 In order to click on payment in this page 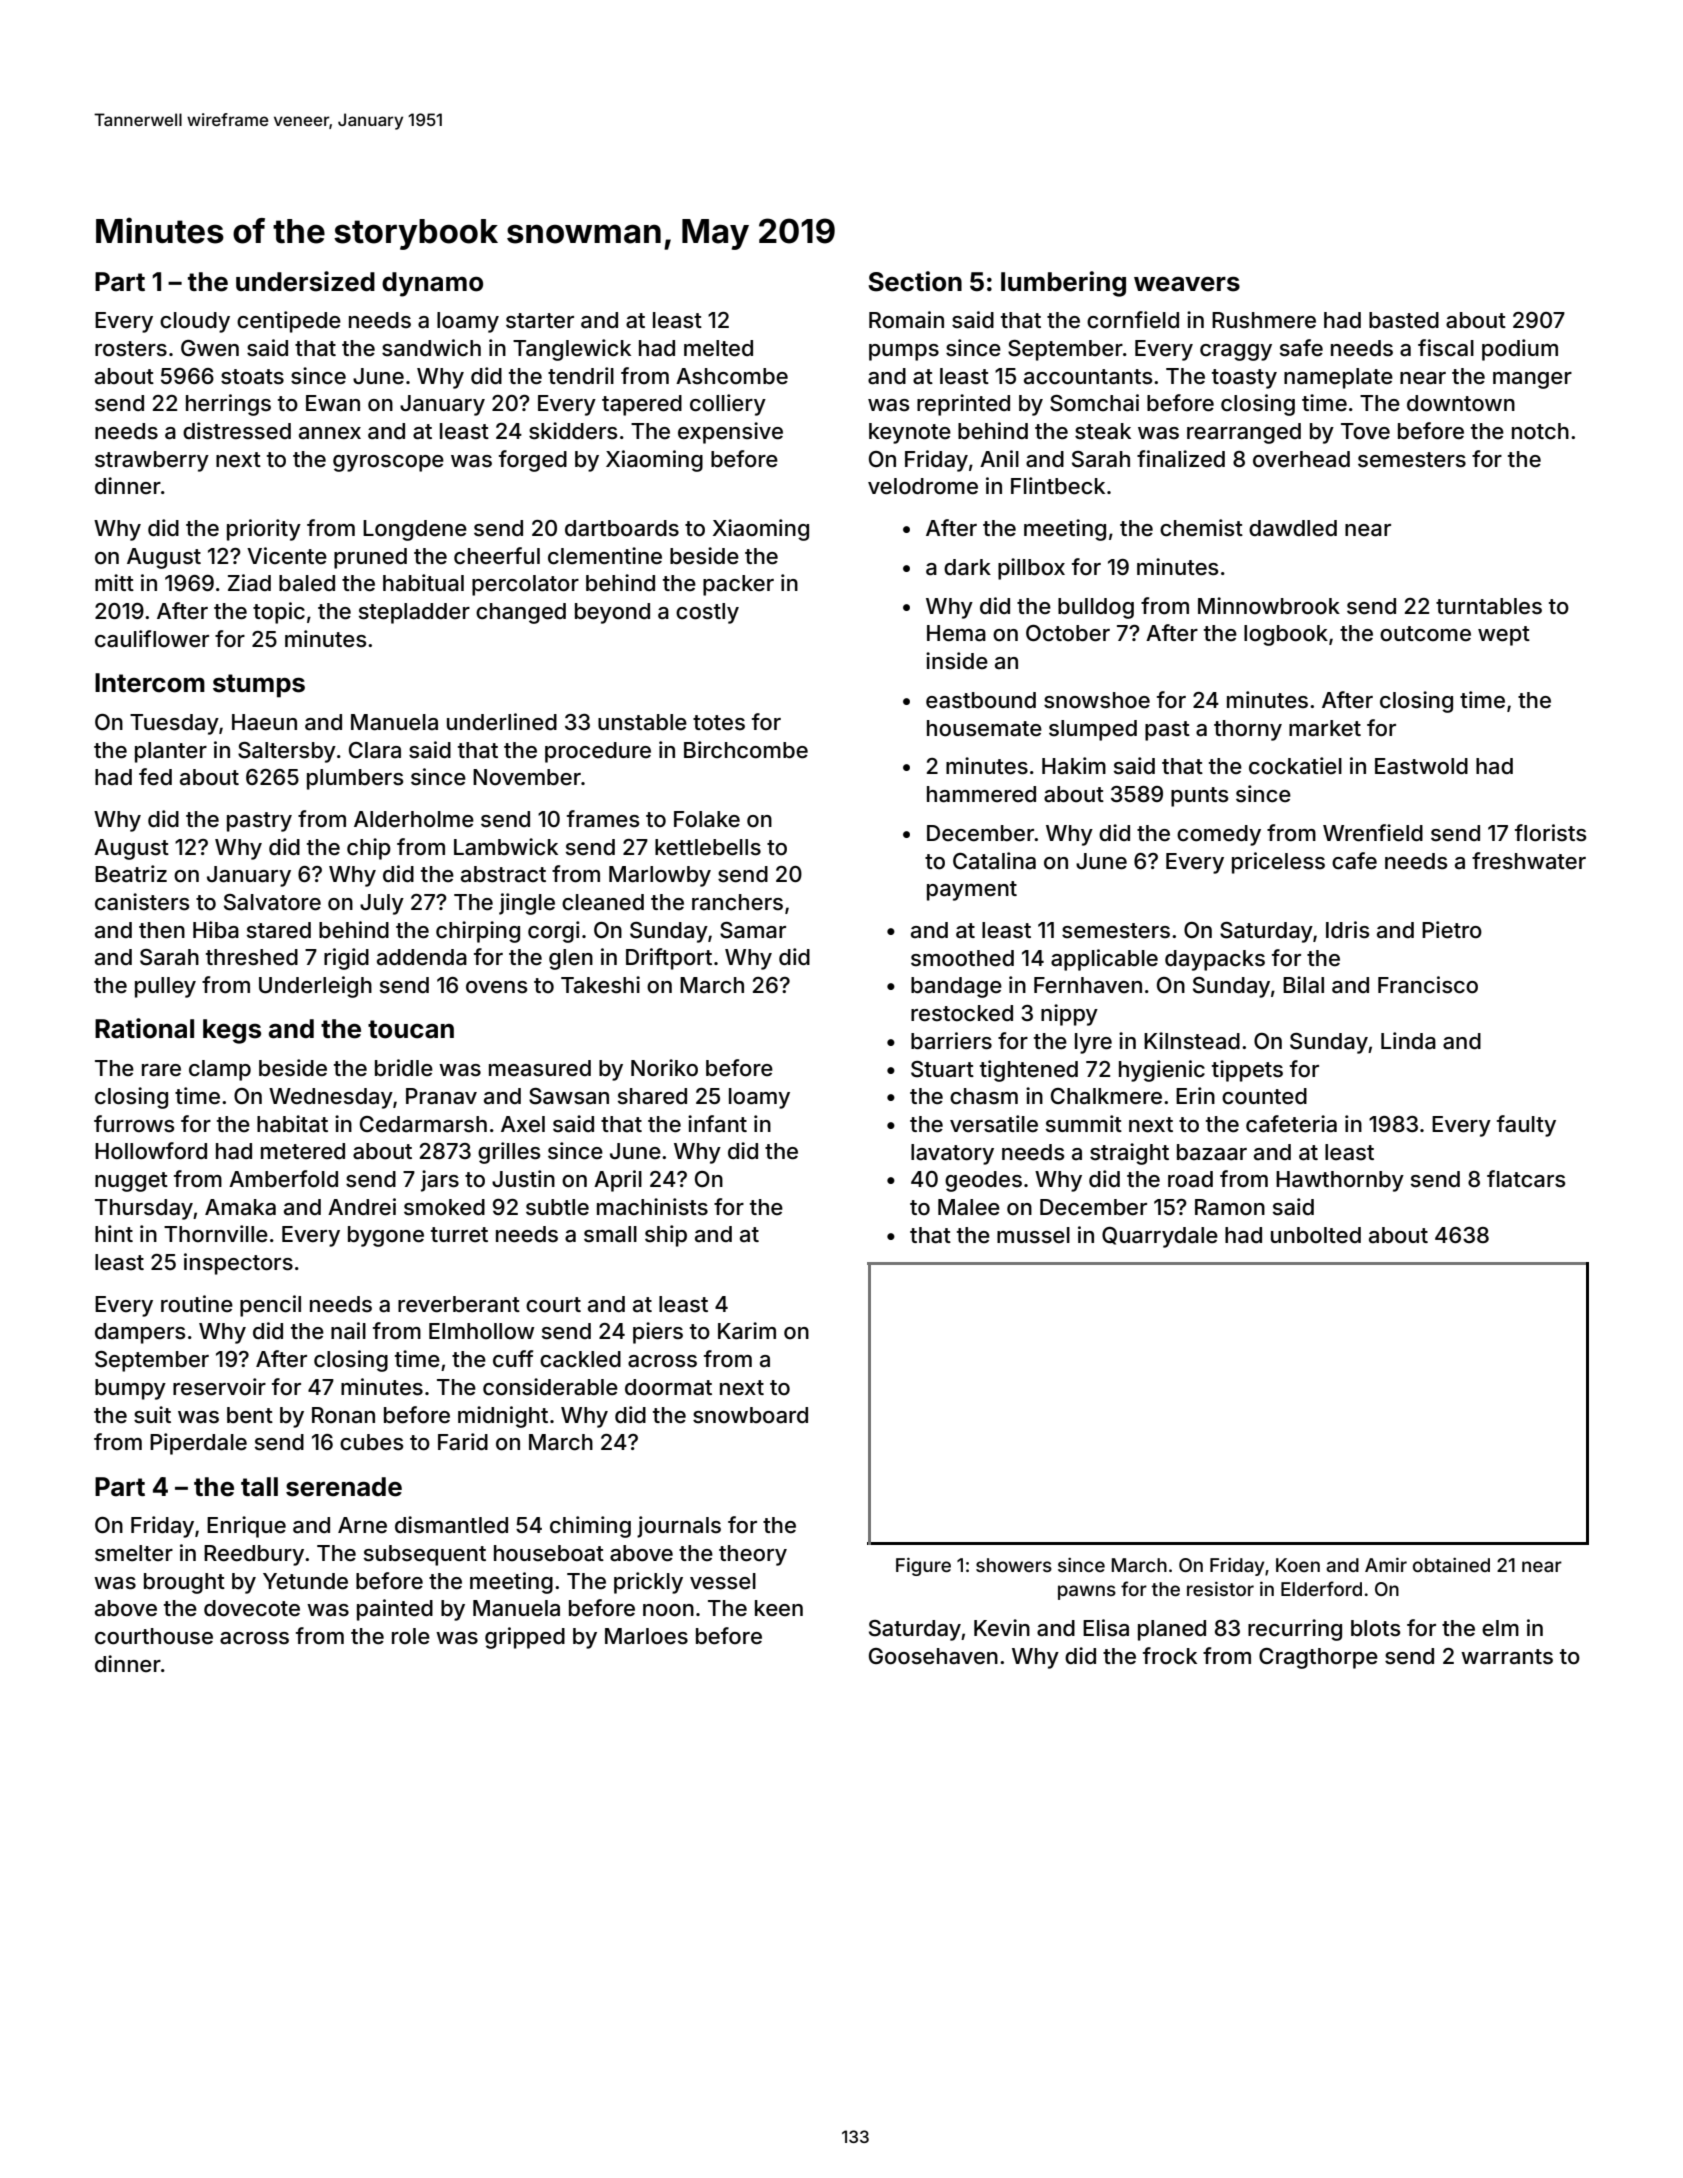, I will do `click(972, 891)`.
